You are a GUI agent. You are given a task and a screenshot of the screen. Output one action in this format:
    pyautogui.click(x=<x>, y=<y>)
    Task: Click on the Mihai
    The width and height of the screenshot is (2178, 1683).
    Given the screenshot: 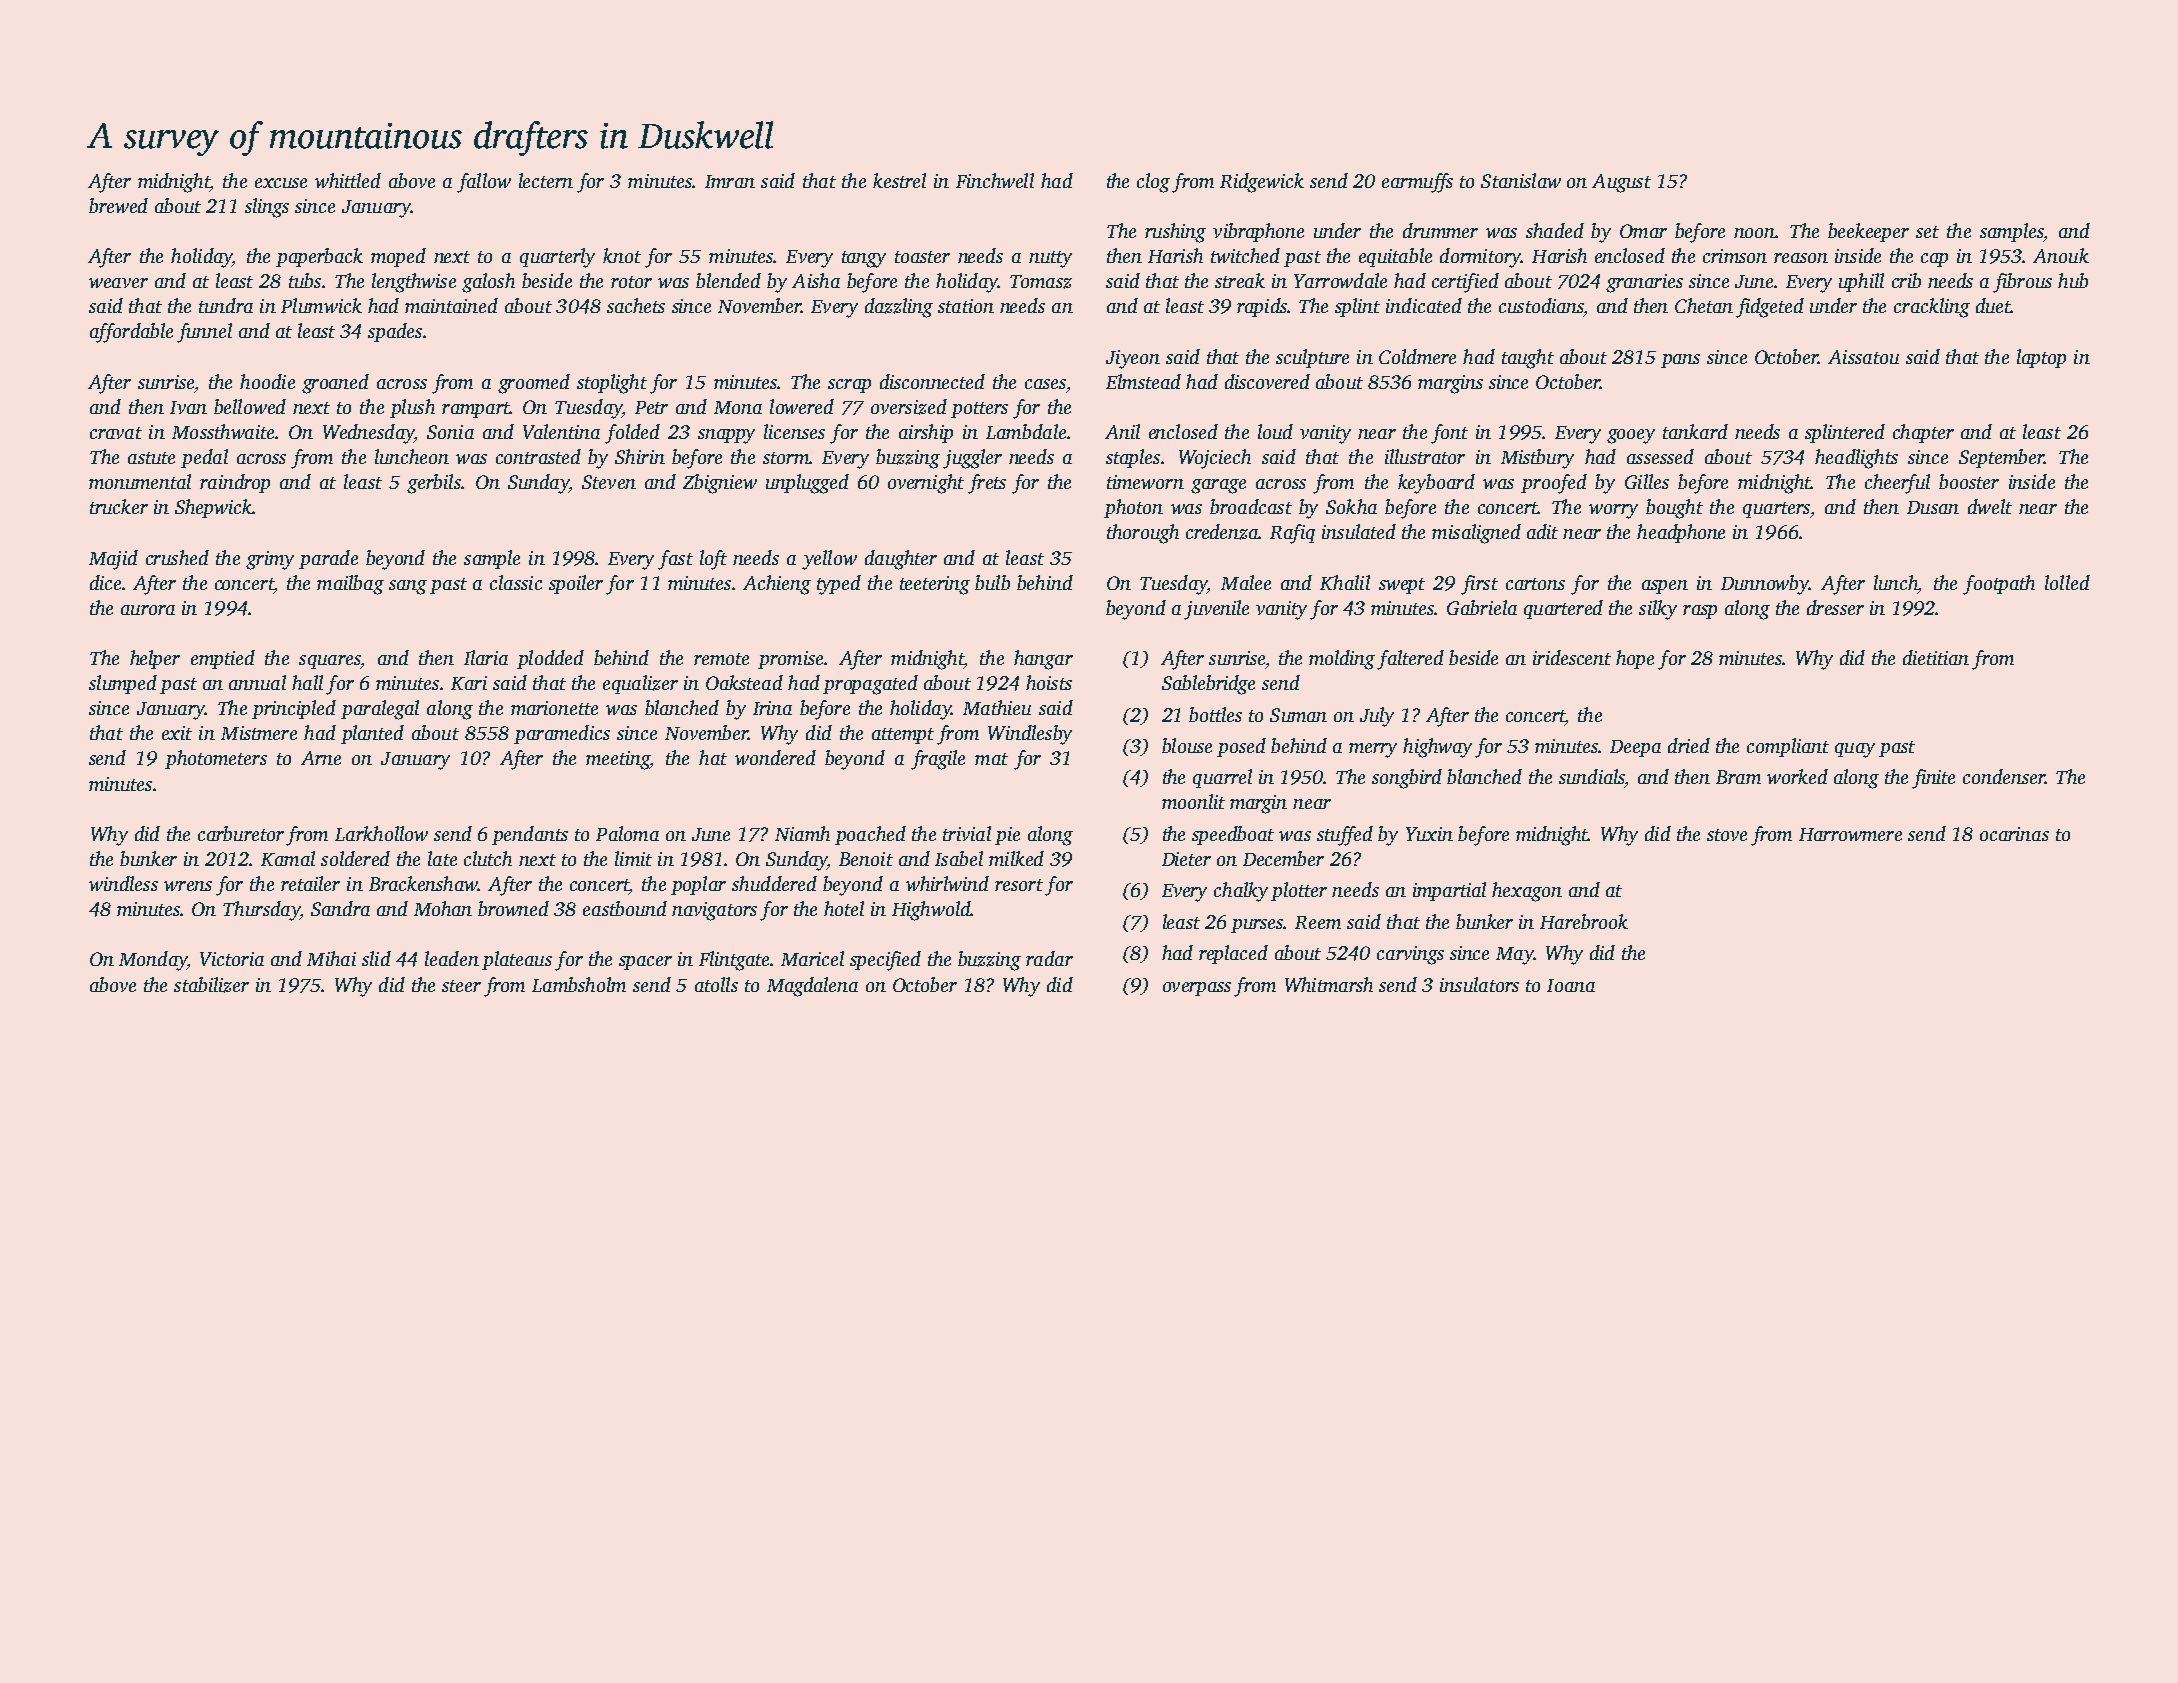 What is the action you would take?
    pyautogui.click(x=331, y=958)
